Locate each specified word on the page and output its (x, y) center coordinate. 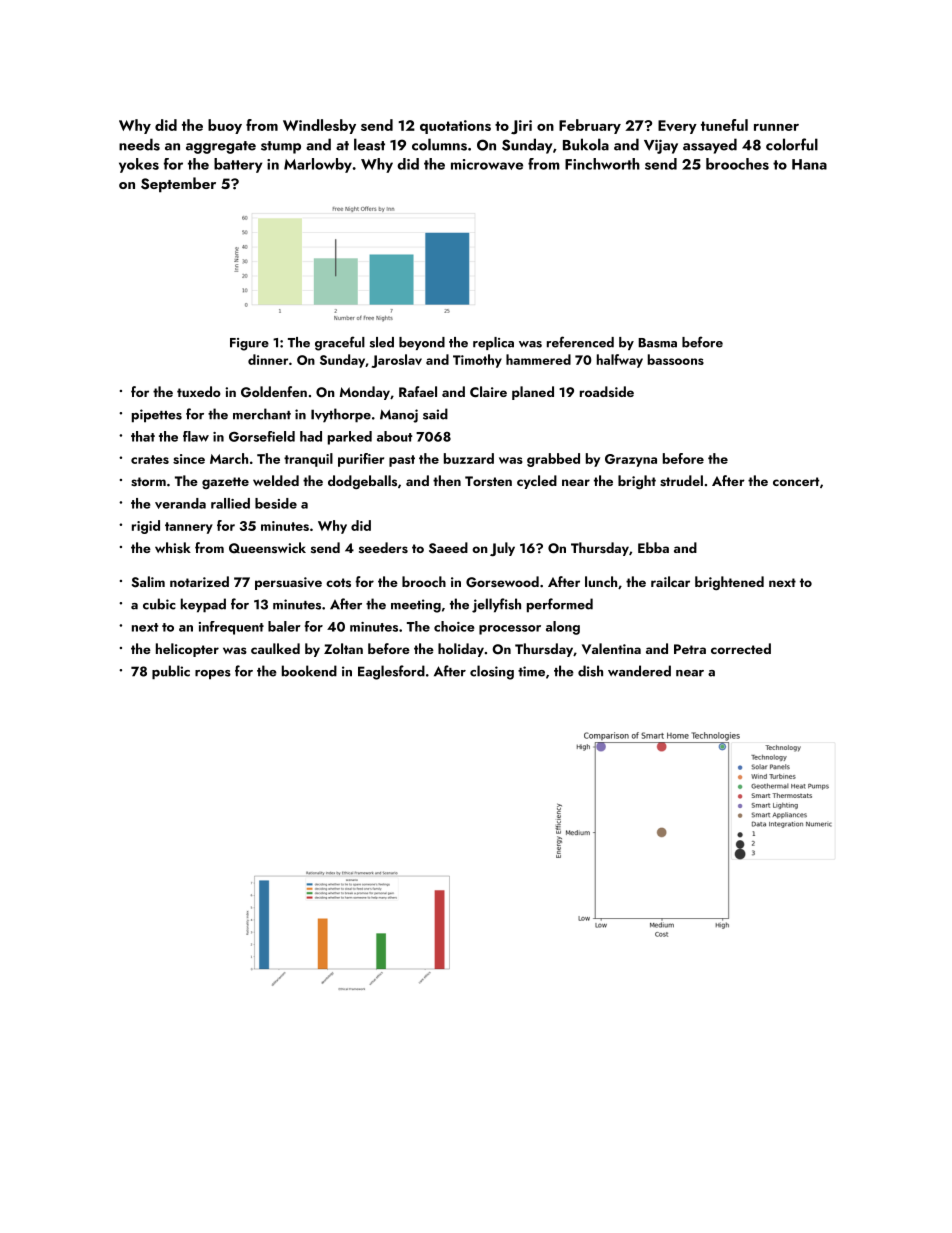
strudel (681, 481)
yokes (139, 165)
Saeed (448, 548)
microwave (487, 164)
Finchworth (602, 164)
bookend (309, 671)
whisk (173, 548)
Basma (657, 343)
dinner (268, 359)
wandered (639, 671)
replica (493, 343)
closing (492, 672)
